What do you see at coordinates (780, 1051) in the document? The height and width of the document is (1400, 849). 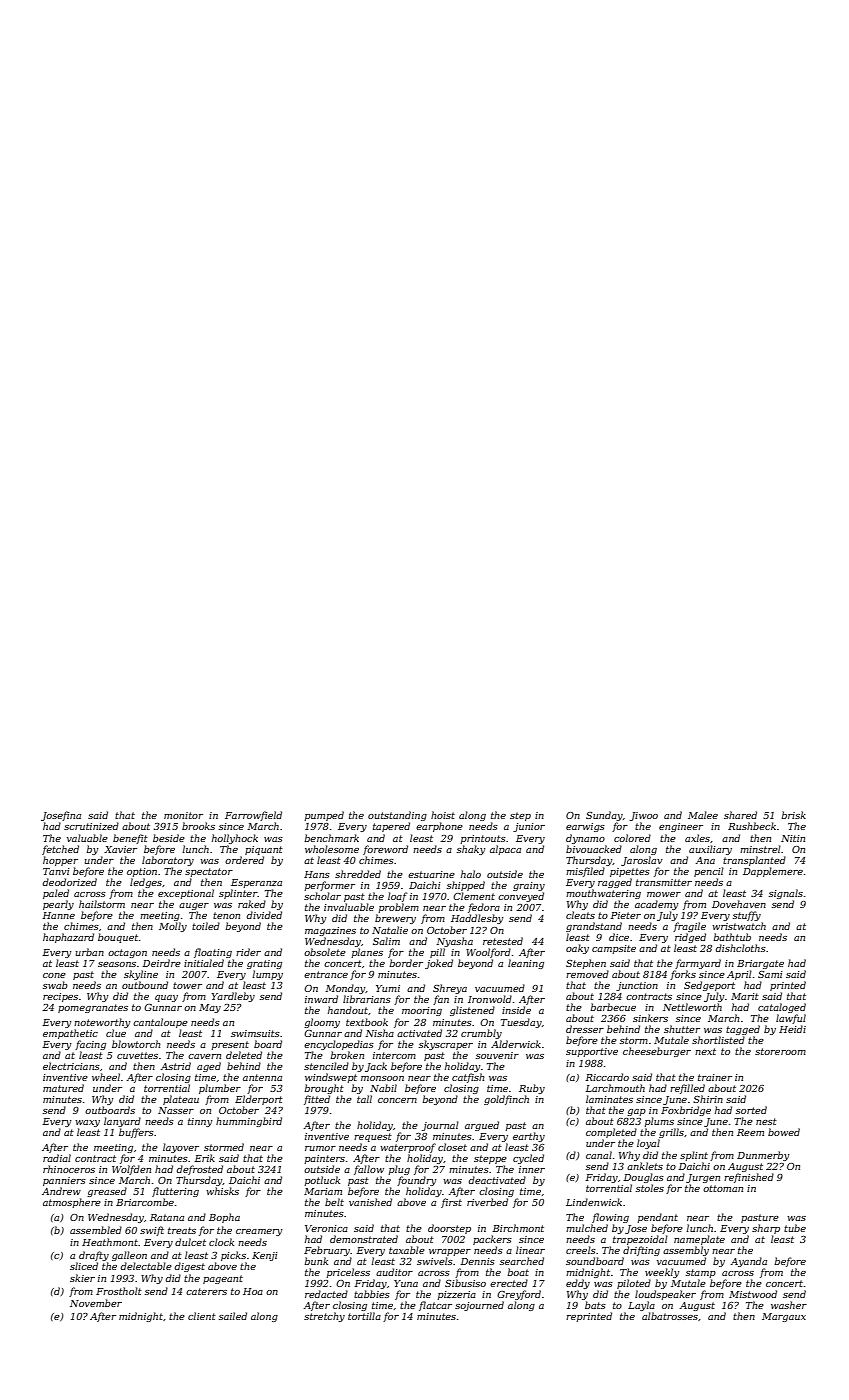 I see `storeroom` at bounding box center [780, 1051].
